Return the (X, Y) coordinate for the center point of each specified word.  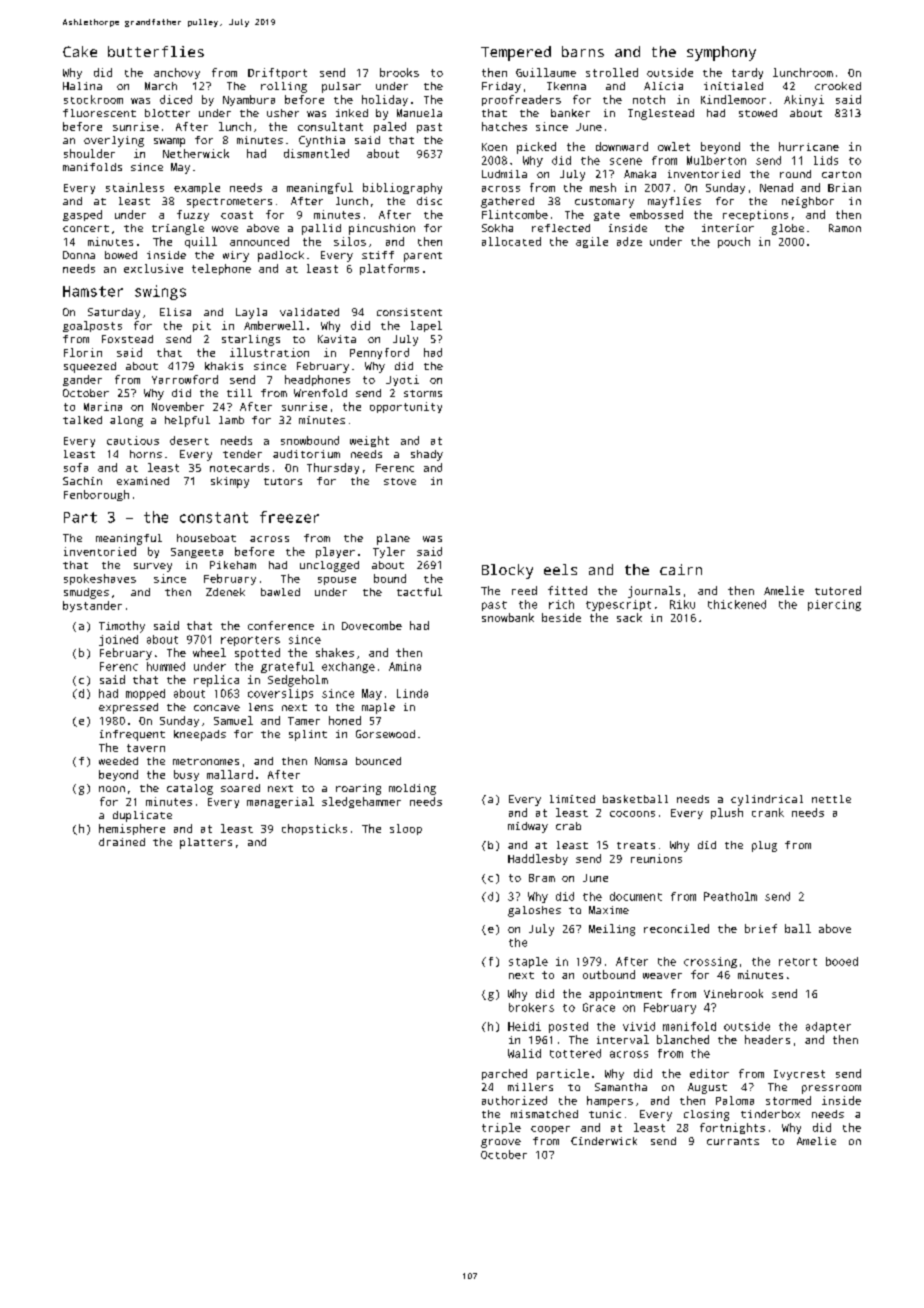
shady (427, 455)
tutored (838, 590)
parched (504, 1074)
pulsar (341, 87)
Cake (80, 51)
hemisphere (132, 829)
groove (501, 1143)
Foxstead (127, 339)
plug (764, 846)
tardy (747, 73)
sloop (406, 829)
